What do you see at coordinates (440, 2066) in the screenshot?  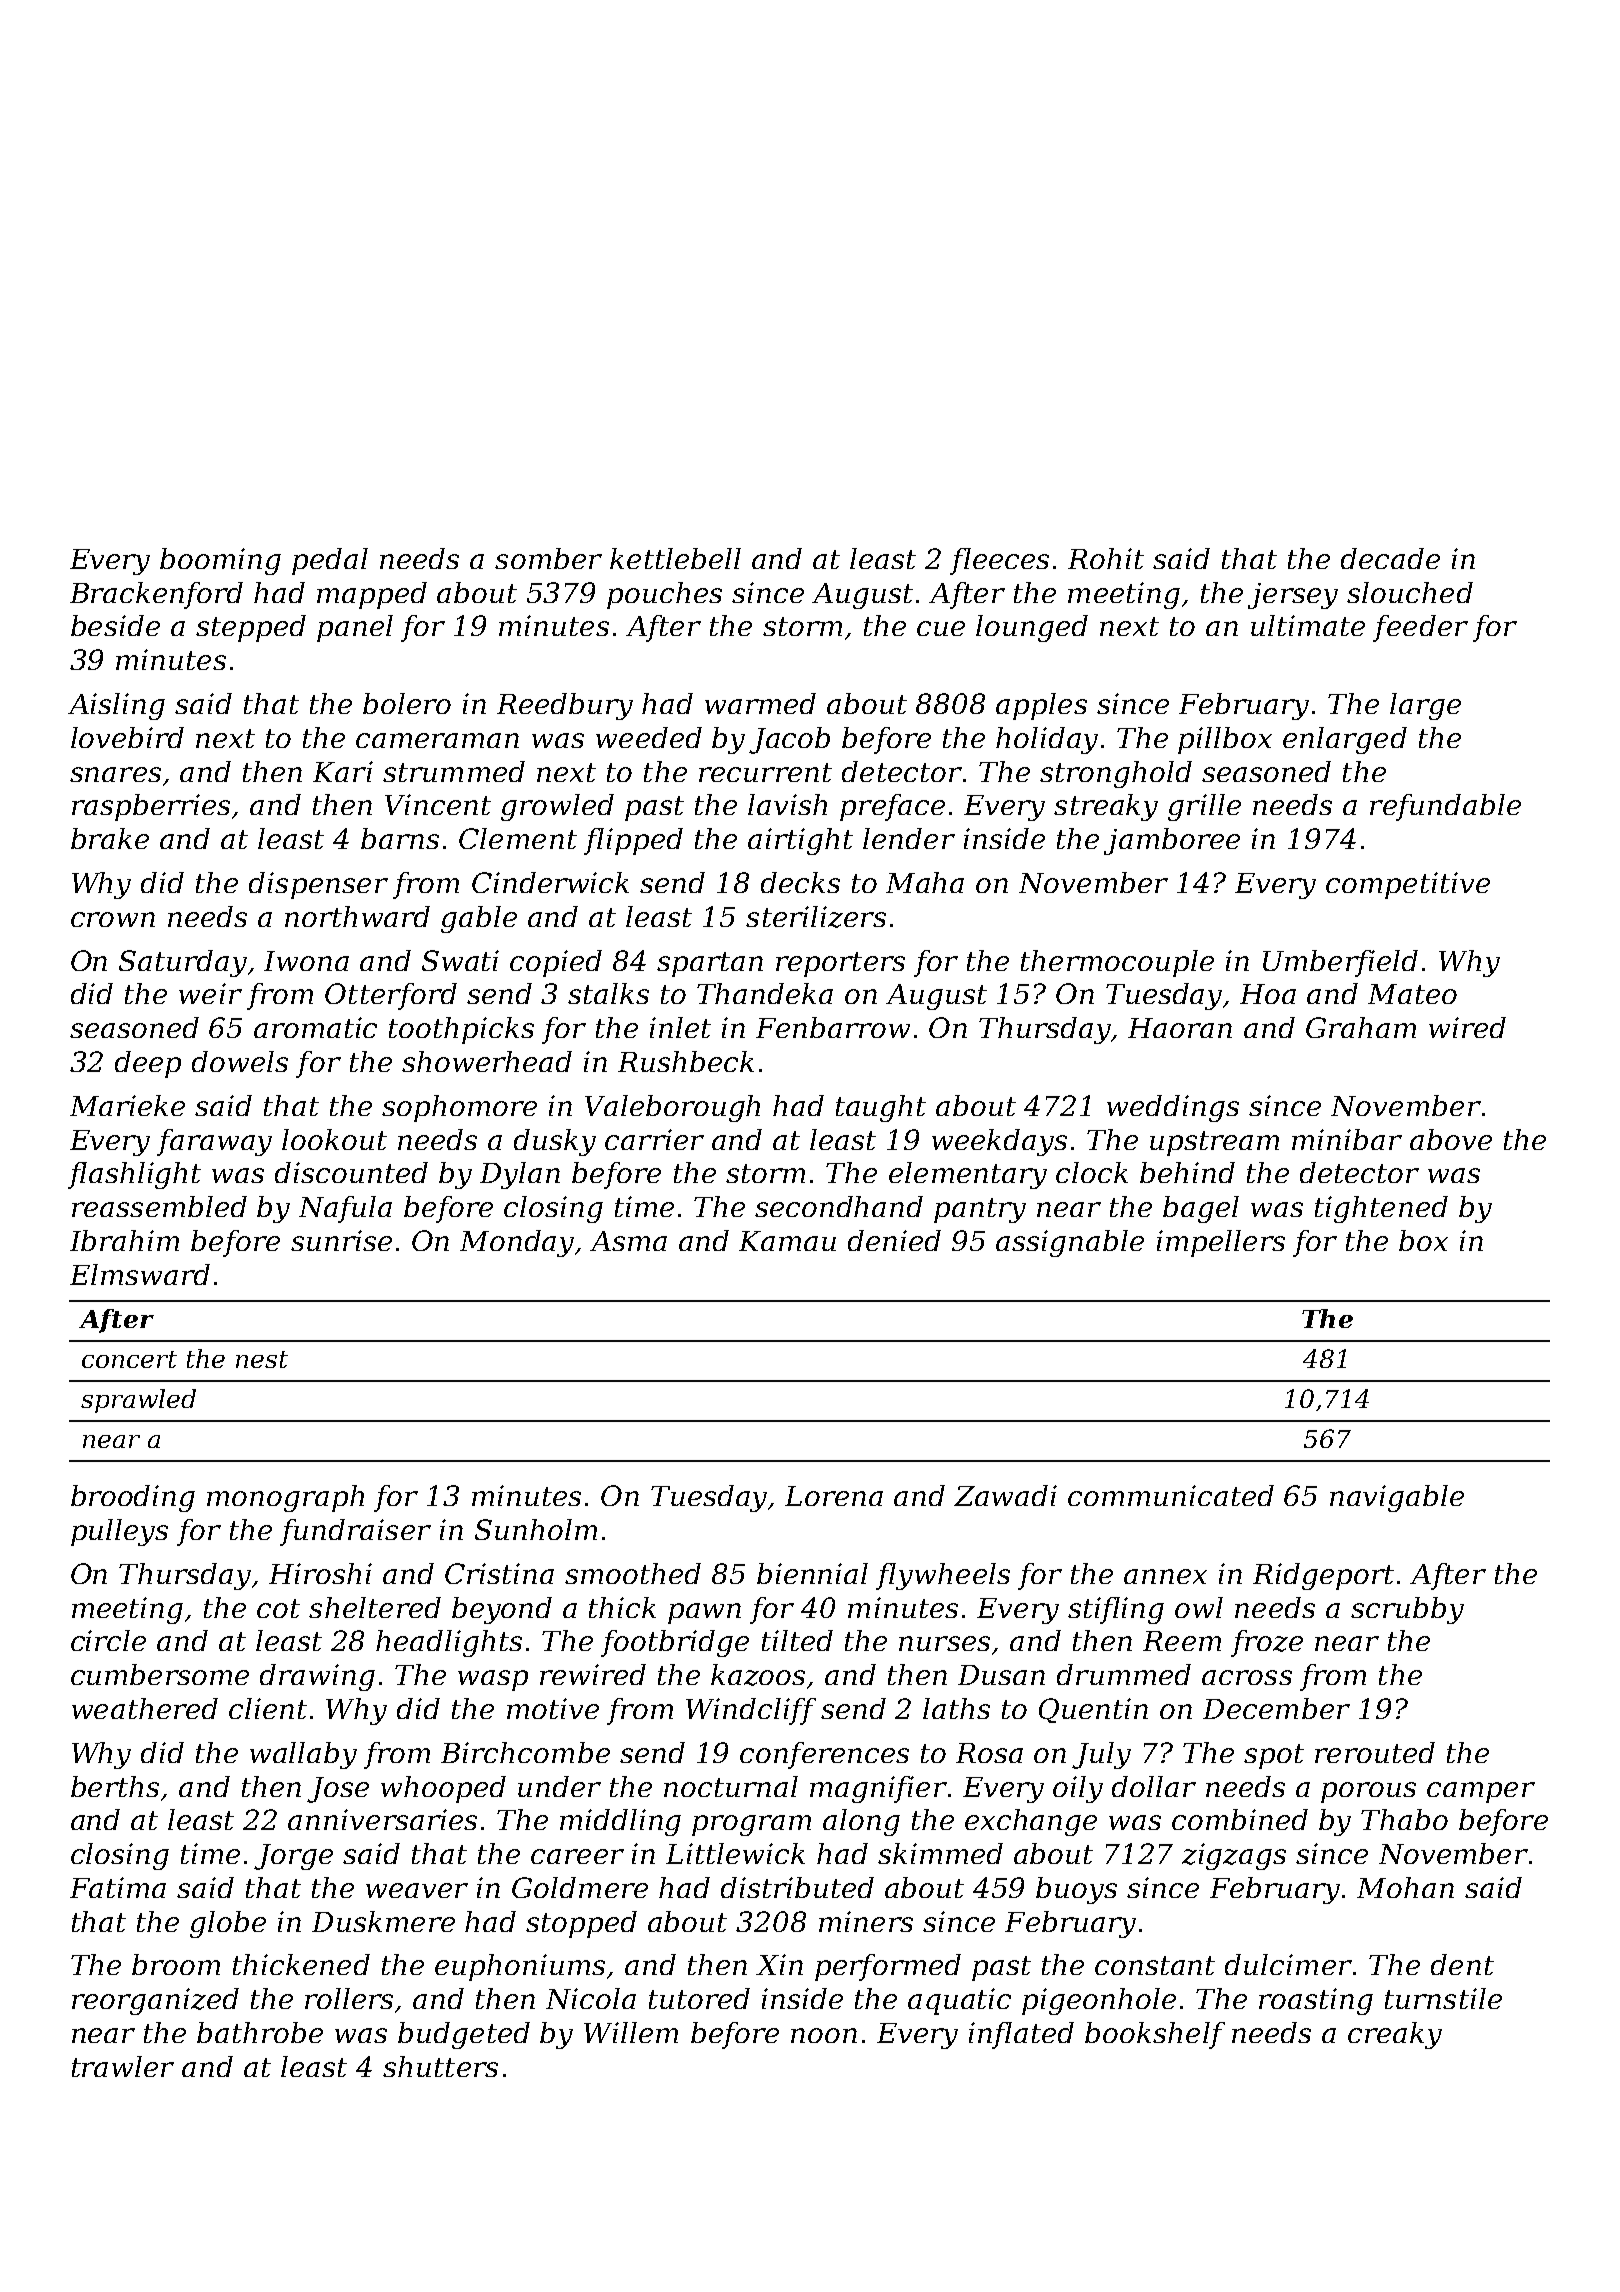 I see `shutters` at bounding box center [440, 2066].
